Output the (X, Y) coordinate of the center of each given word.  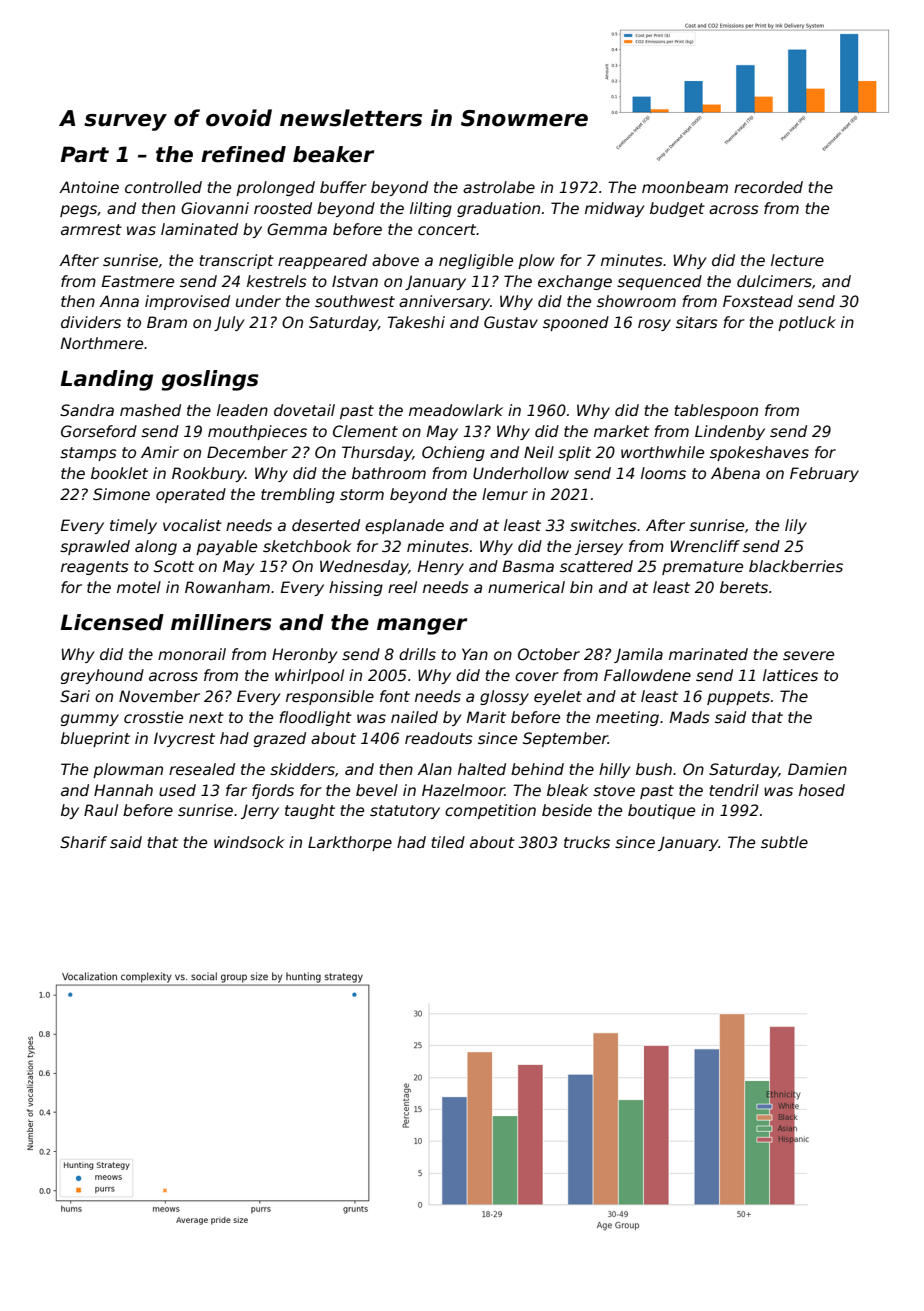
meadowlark (456, 410)
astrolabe (499, 187)
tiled (448, 842)
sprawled (95, 547)
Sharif (83, 842)
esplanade (404, 526)
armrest (91, 229)
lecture (797, 260)
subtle (784, 842)
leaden (242, 410)
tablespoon (716, 411)
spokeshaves (759, 453)
